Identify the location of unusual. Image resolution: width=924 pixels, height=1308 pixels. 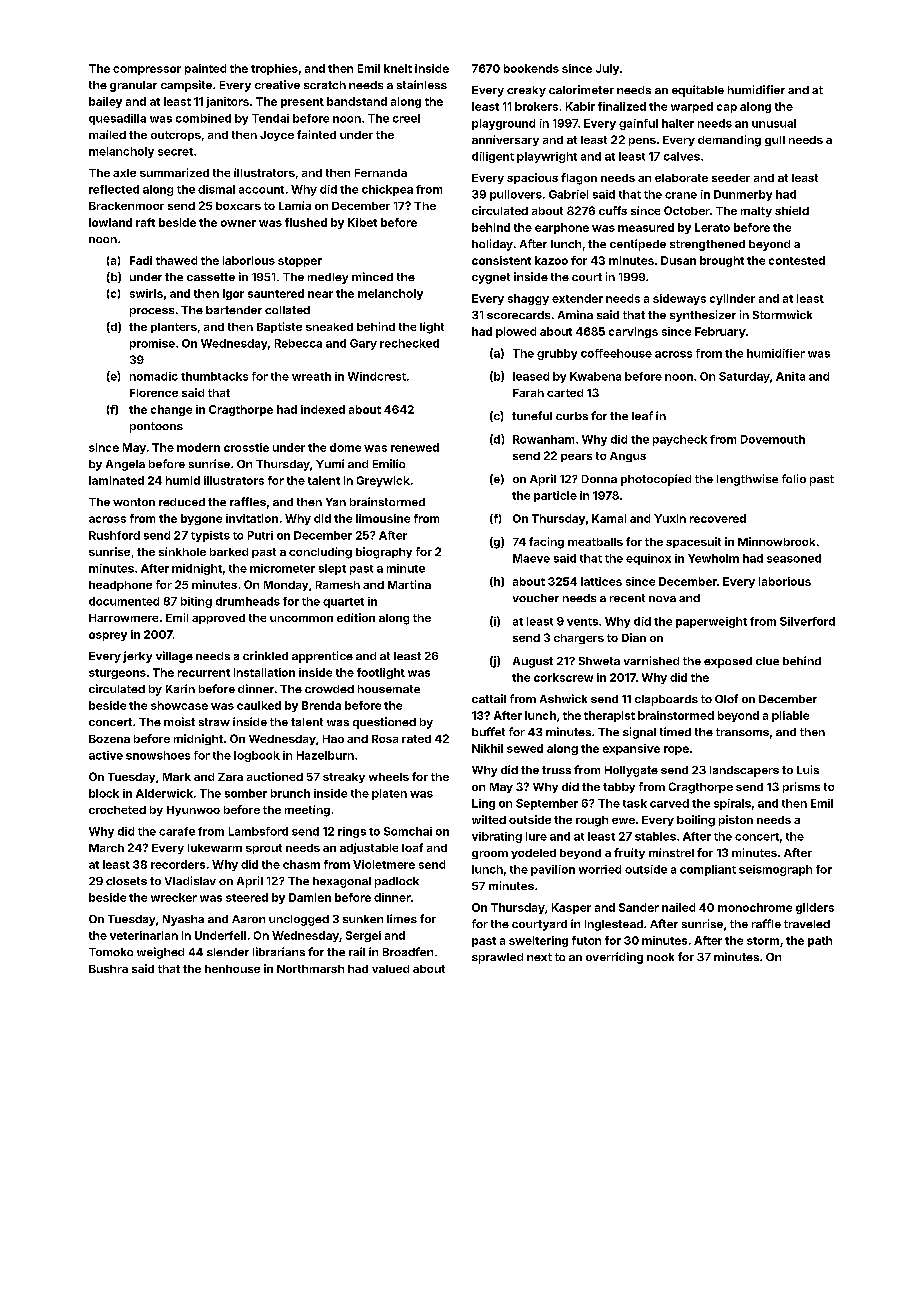
(774, 123).
